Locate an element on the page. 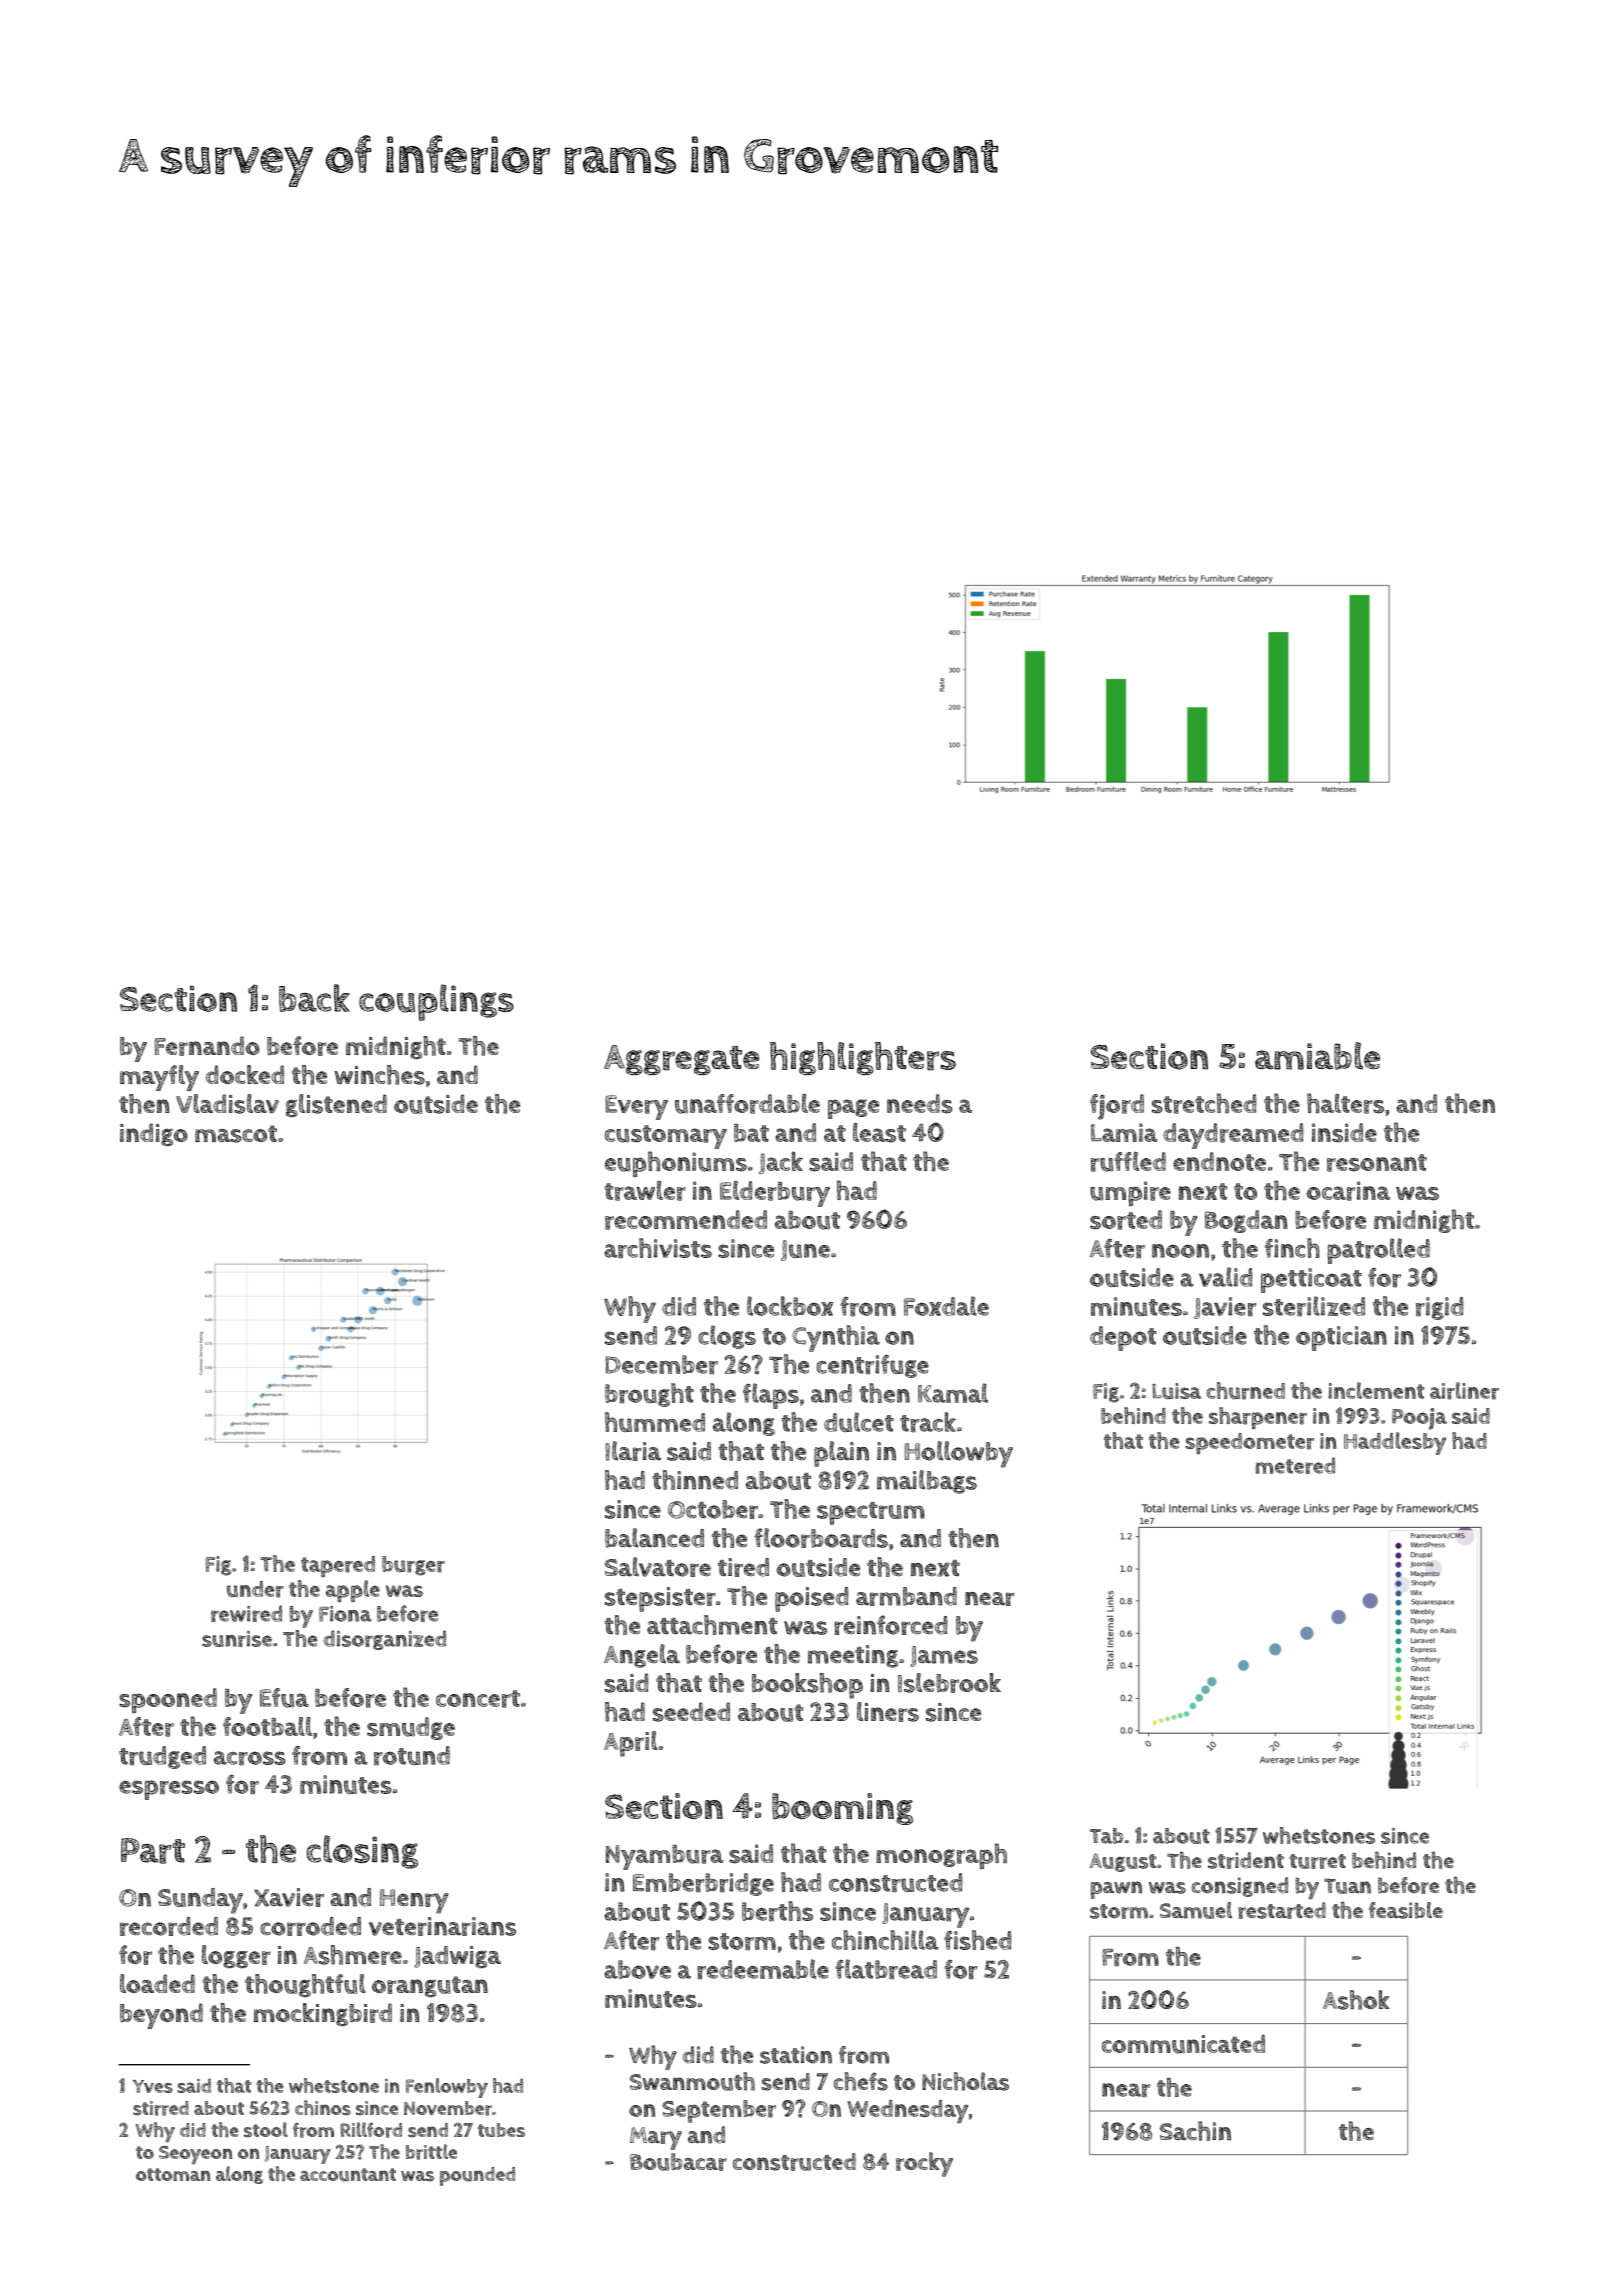 Image resolution: width=1620 pixels, height=2292 pixels. mayfly is located at coordinates (159, 1078).
